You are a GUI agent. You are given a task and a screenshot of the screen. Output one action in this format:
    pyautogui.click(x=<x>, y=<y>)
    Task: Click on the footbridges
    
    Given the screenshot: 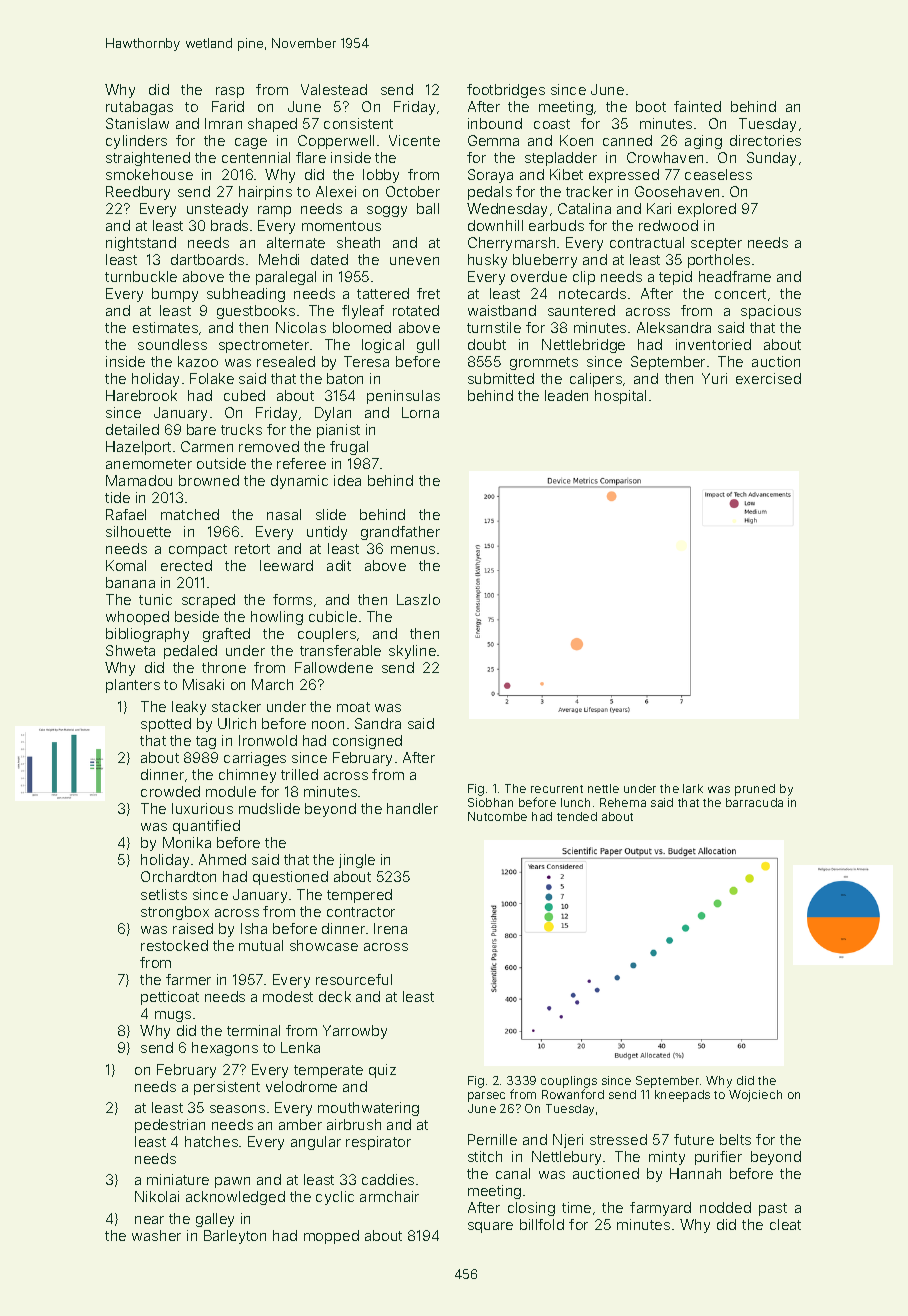 What is the action you would take?
    pyautogui.click(x=506, y=91)
